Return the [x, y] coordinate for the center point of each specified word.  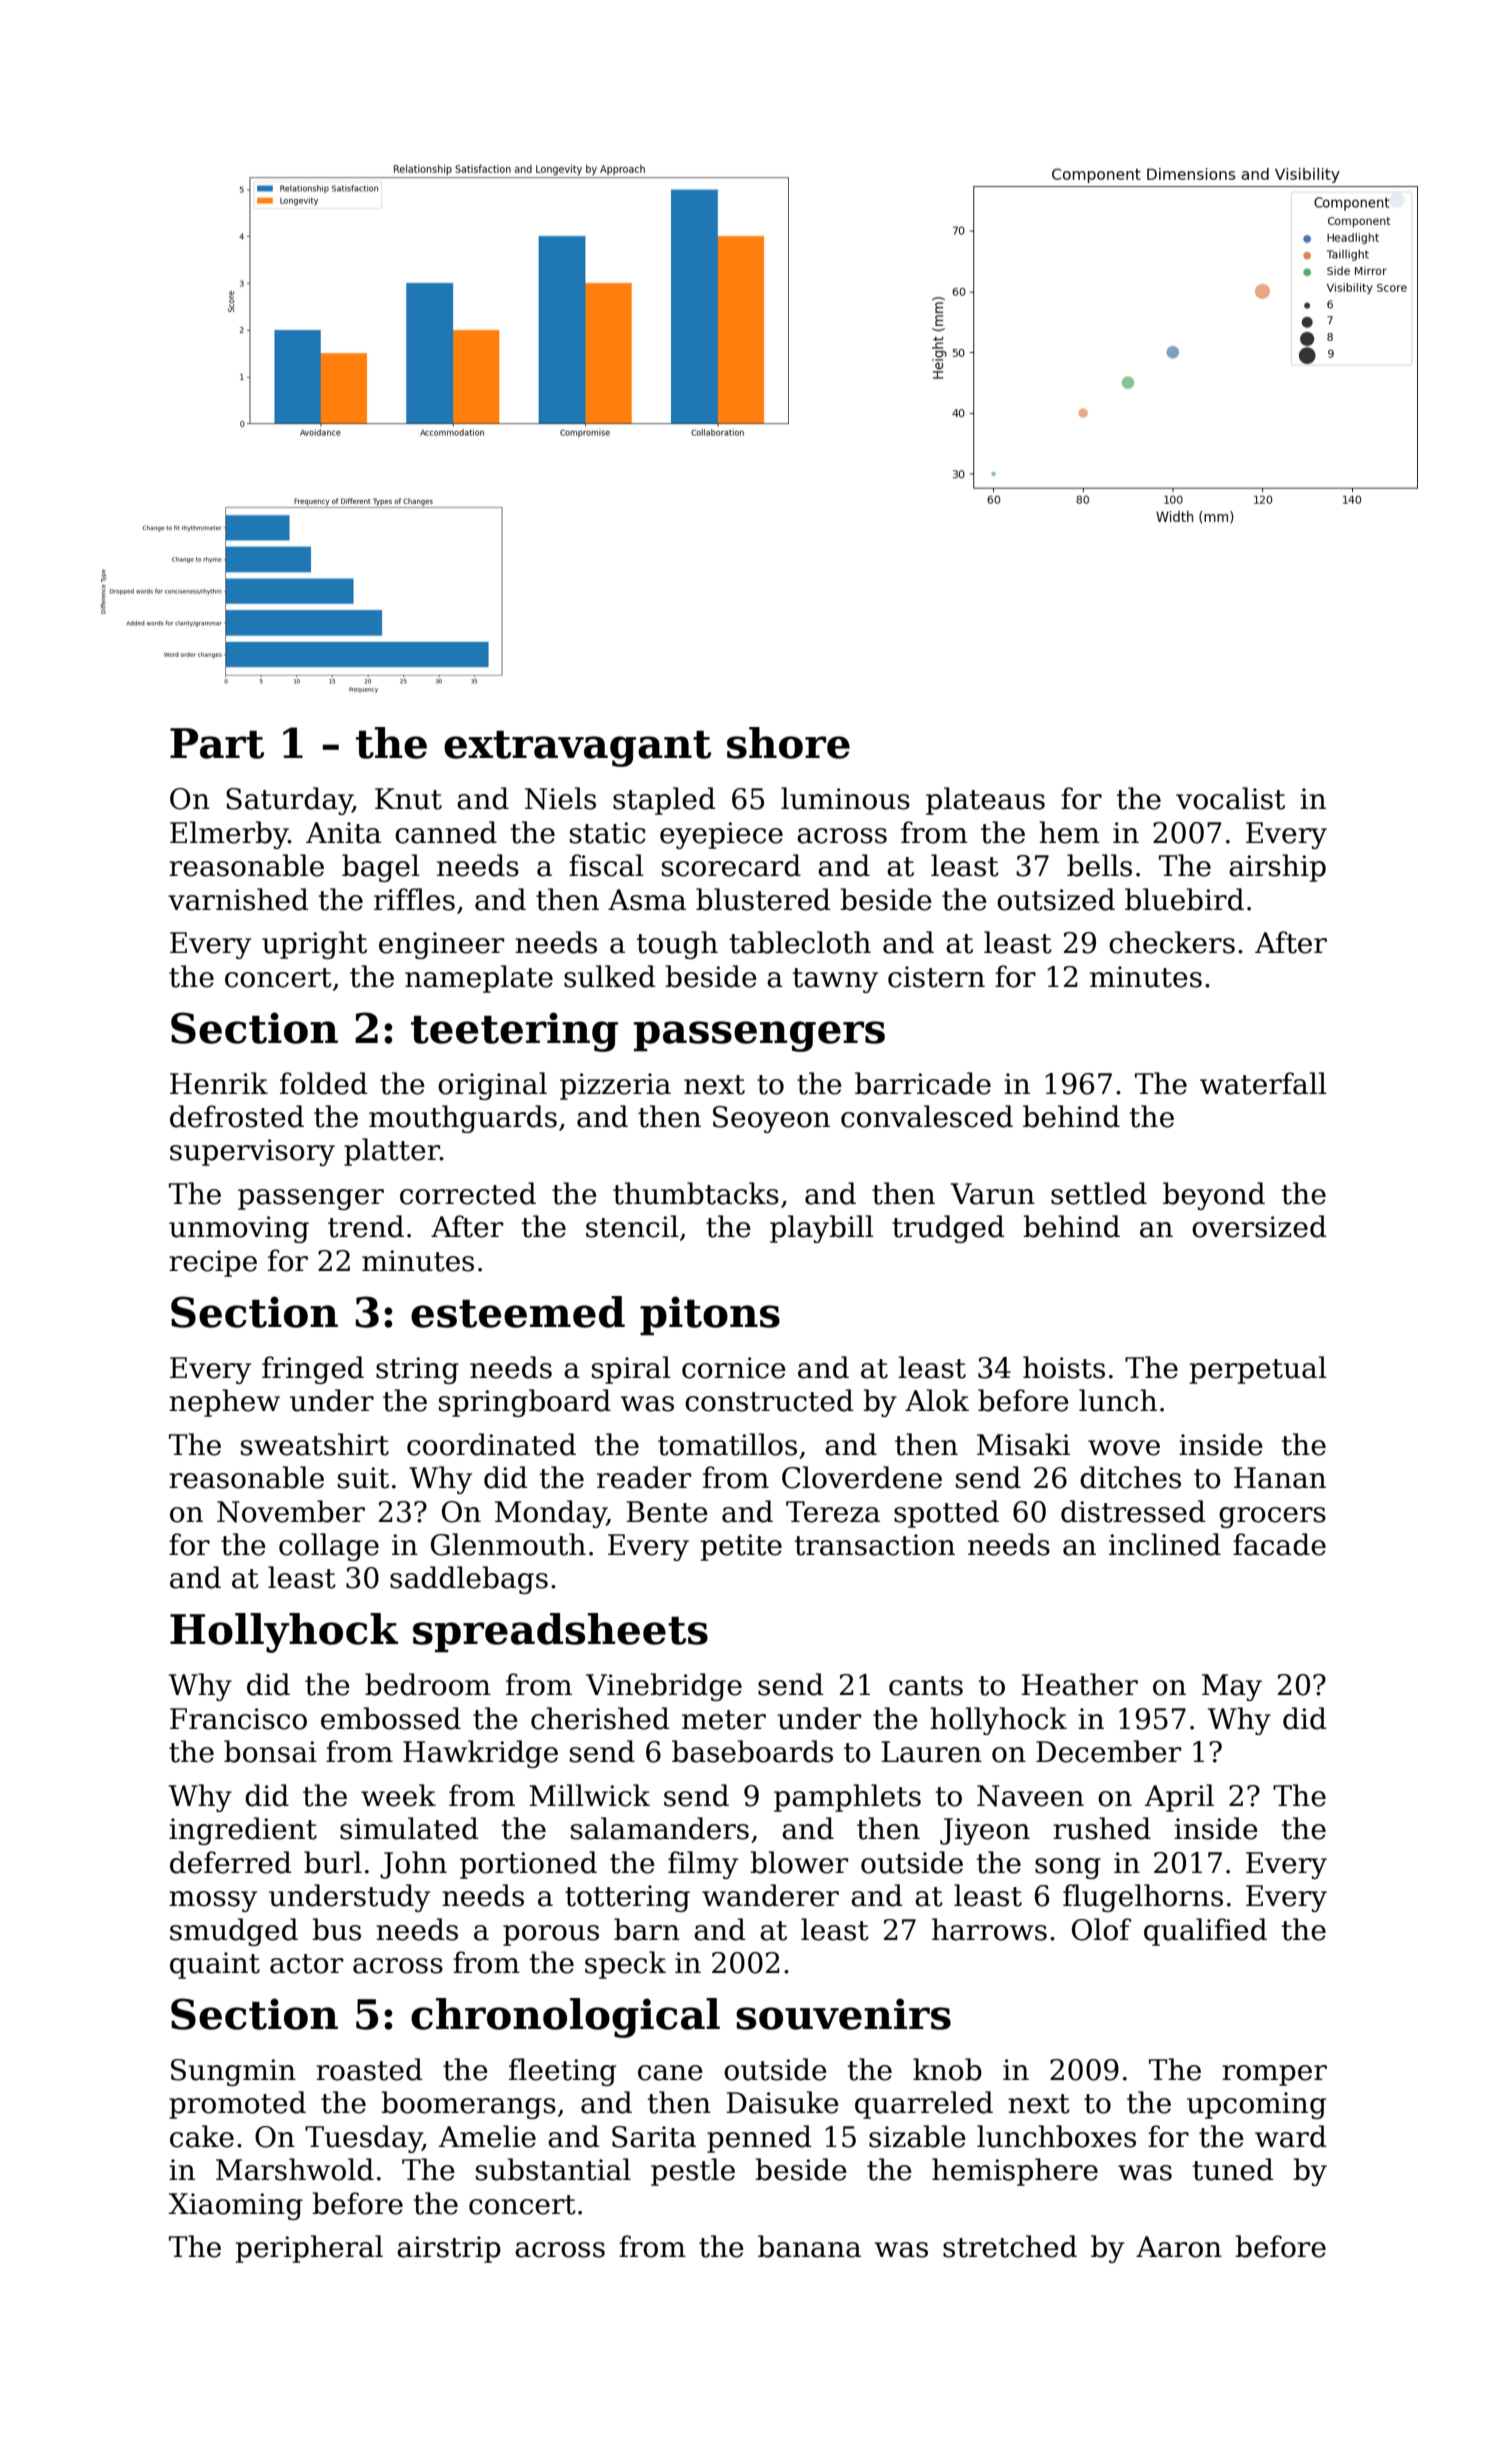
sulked [610, 976]
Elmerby [229, 835]
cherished [600, 1718]
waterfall [1263, 1083]
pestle [693, 2172]
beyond [1214, 1196]
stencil [632, 1226]
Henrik [219, 1083]
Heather [1080, 1684]
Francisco [238, 1719]
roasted [369, 2069]
